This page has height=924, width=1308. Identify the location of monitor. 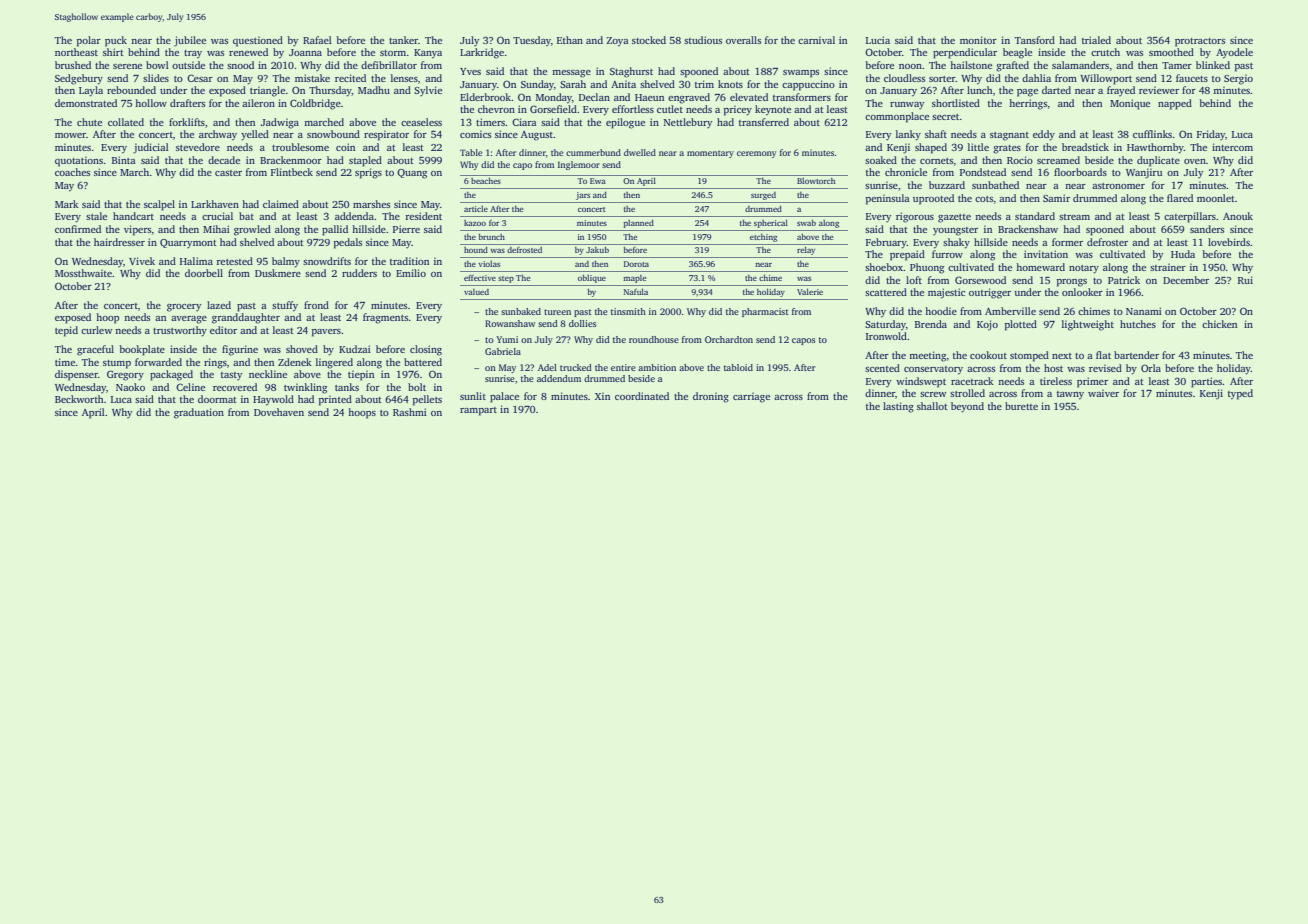
(978, 40).
